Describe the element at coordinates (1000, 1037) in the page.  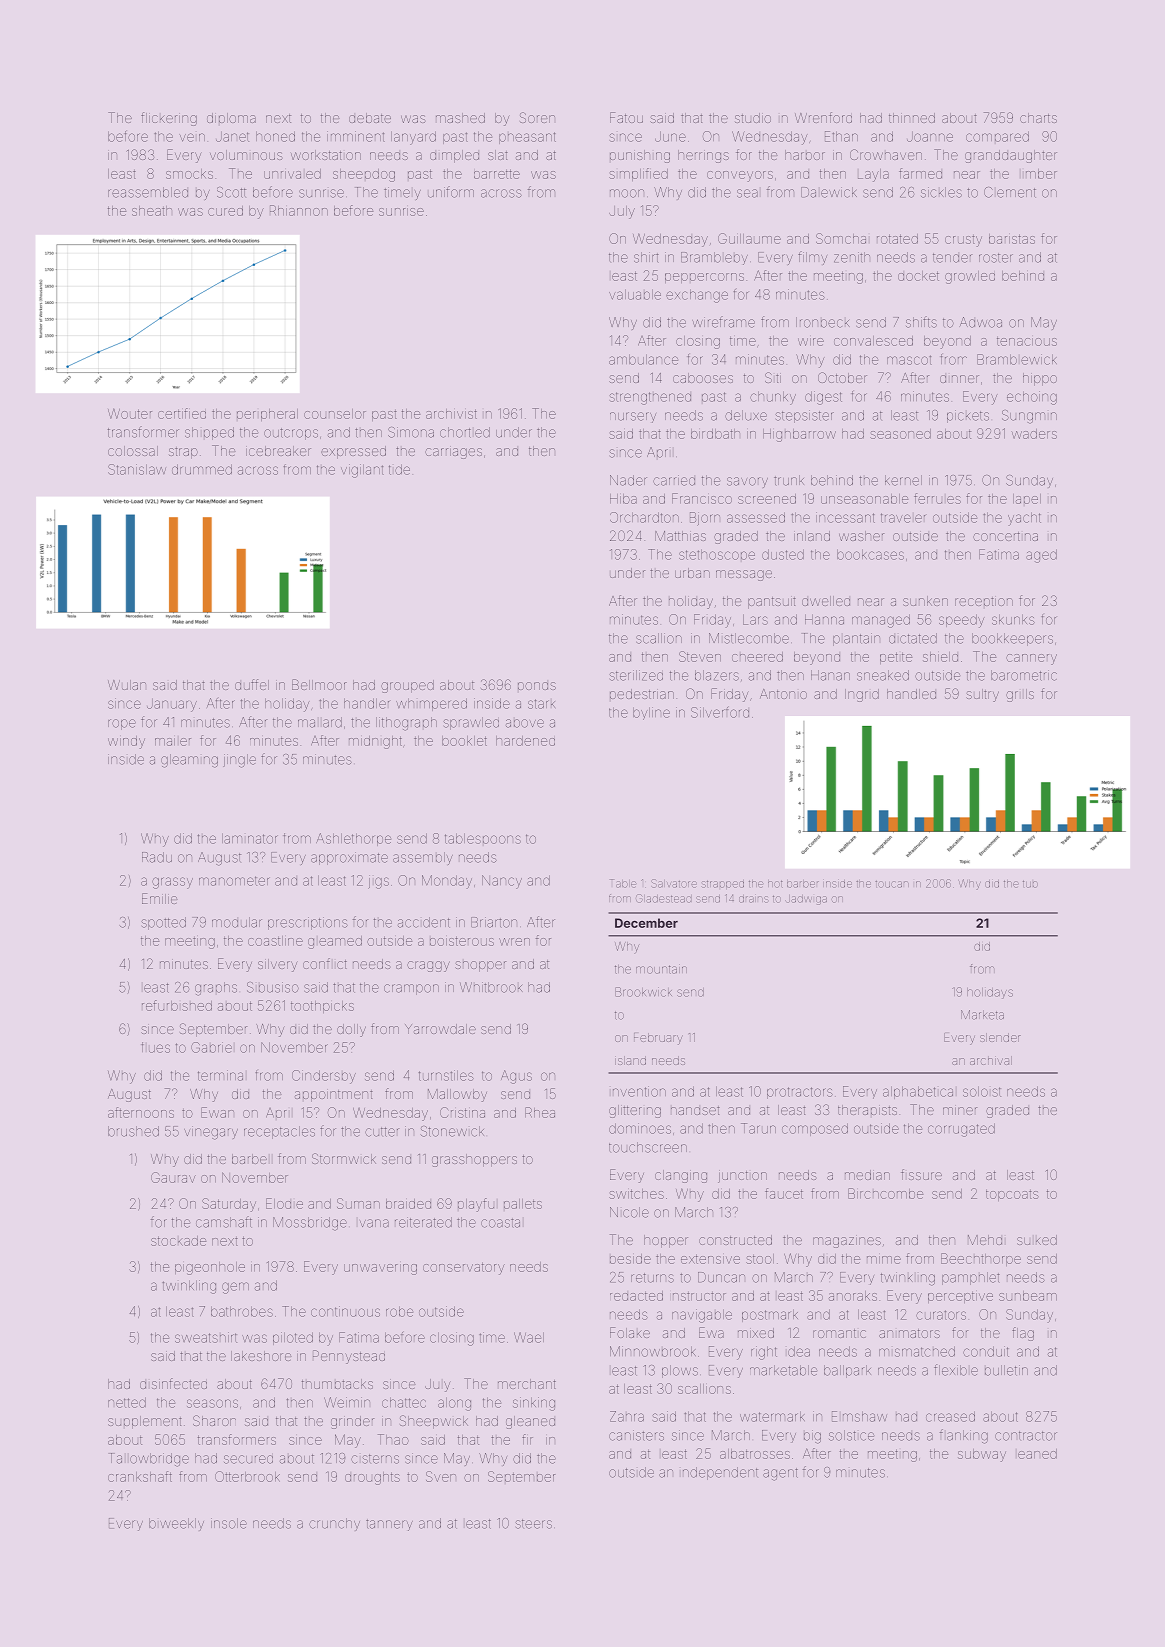
I see `slender` at that location.
